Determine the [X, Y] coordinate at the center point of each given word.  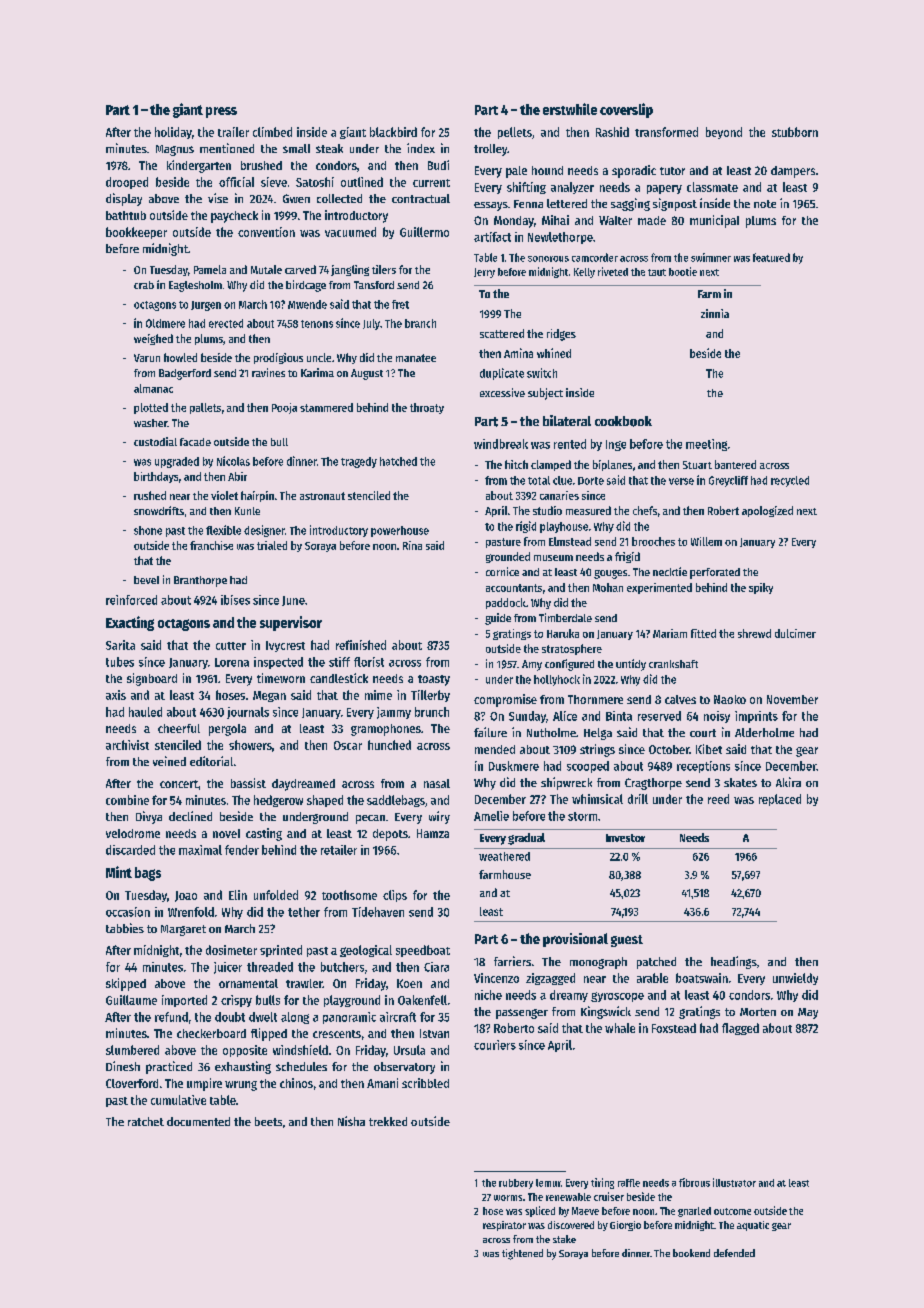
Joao [186, 896]
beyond [724, 133]
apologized [767, 511]
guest [627, 941]
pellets [515, 133]
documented [198, 1121]
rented [570, 444]
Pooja [284, 408]
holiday [173, 133]
